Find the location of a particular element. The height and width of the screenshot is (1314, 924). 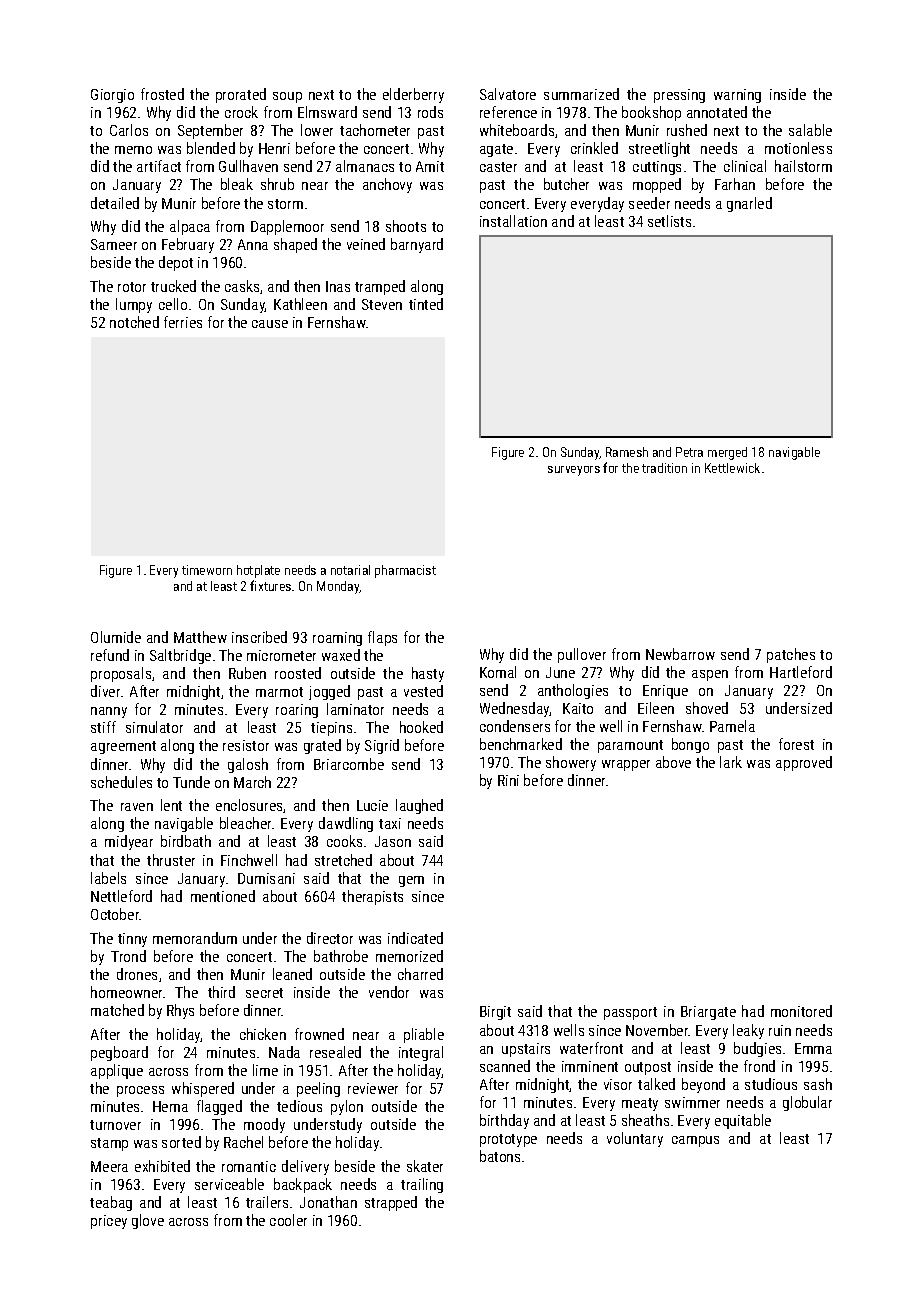

Komal is located at coordinates (498, 672).
